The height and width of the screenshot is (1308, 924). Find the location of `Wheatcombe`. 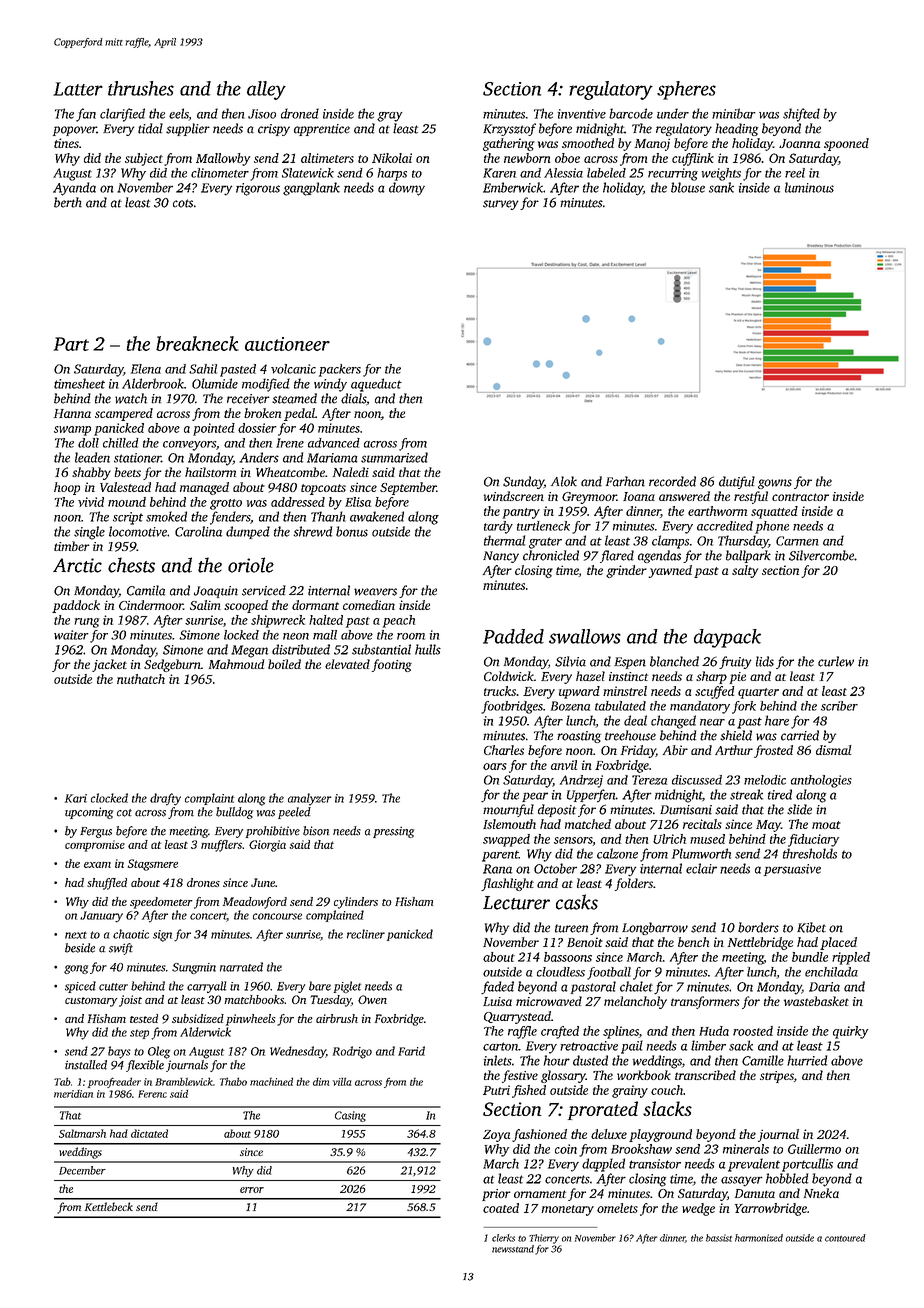

Wheatcombe is located at coordinates (290, 472).
